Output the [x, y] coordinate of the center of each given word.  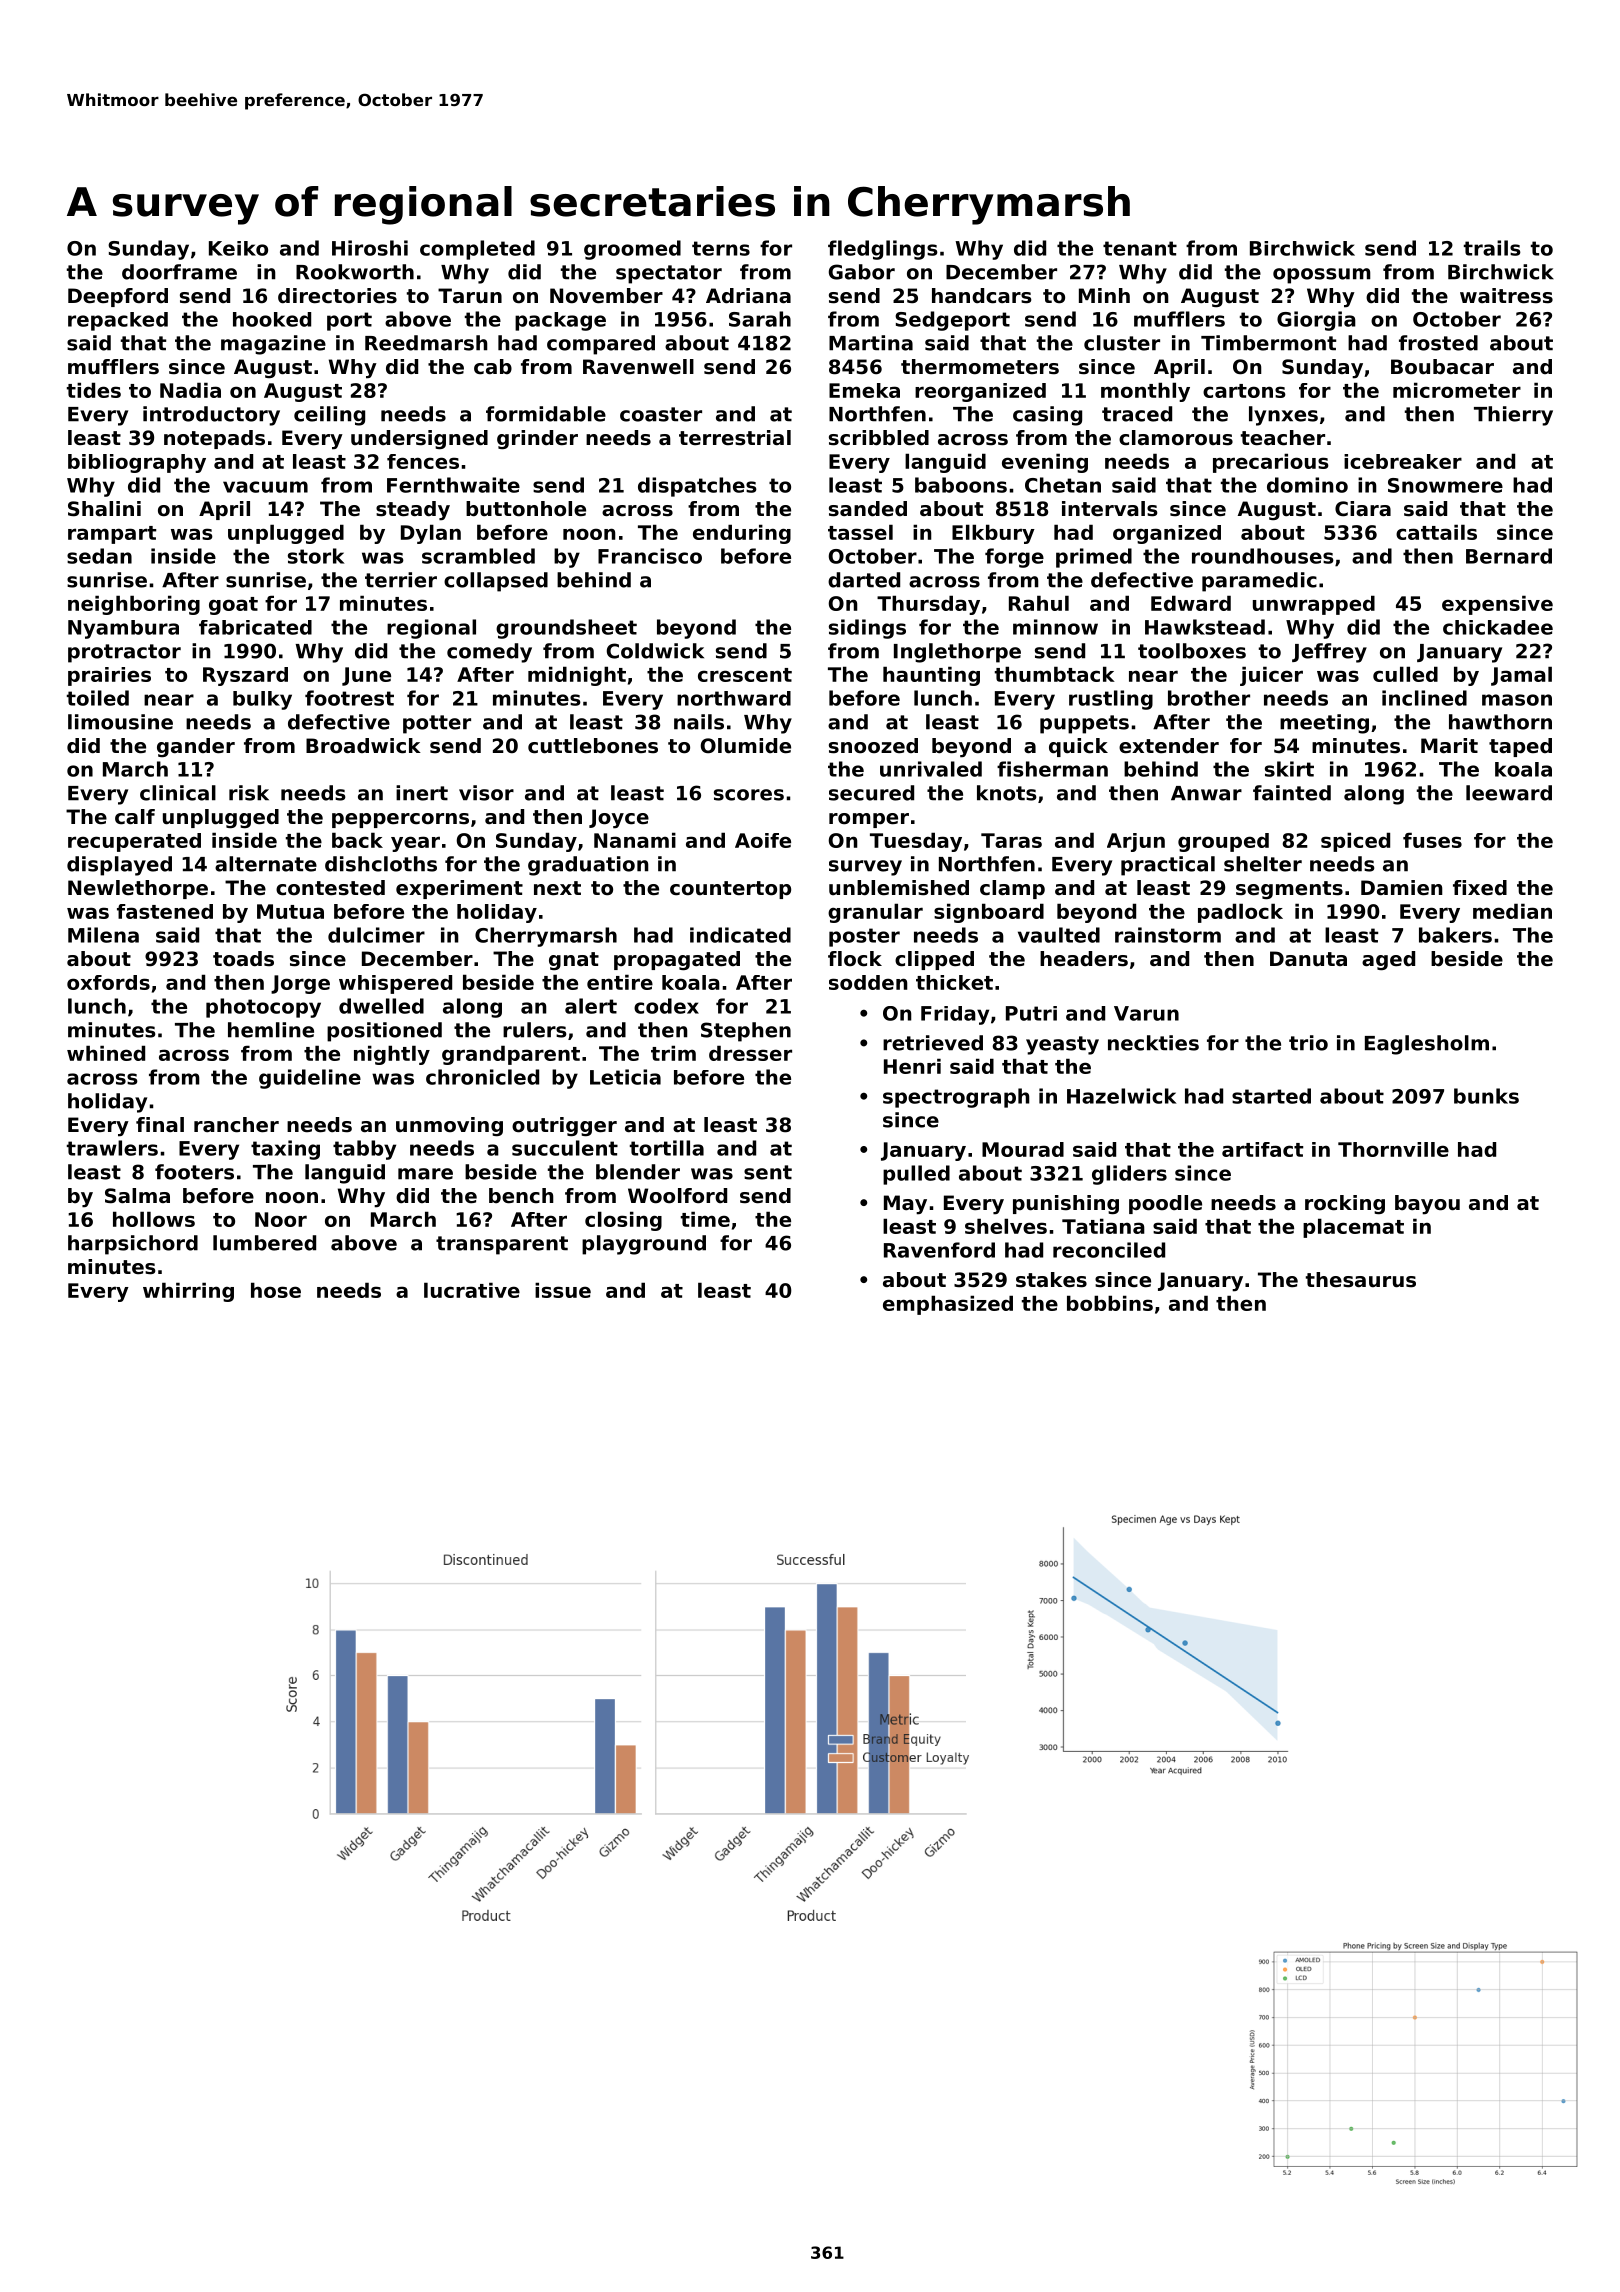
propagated [677, 960]
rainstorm [1168, 935]
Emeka [864, 390]
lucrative [472, 1290]
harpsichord [133, 1245]
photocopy [263, 1008]
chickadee [1498, 627]
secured [871, 793]
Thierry [1513, 416]
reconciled [1109, 1250]
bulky [262, 700]
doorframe [179, 272]
